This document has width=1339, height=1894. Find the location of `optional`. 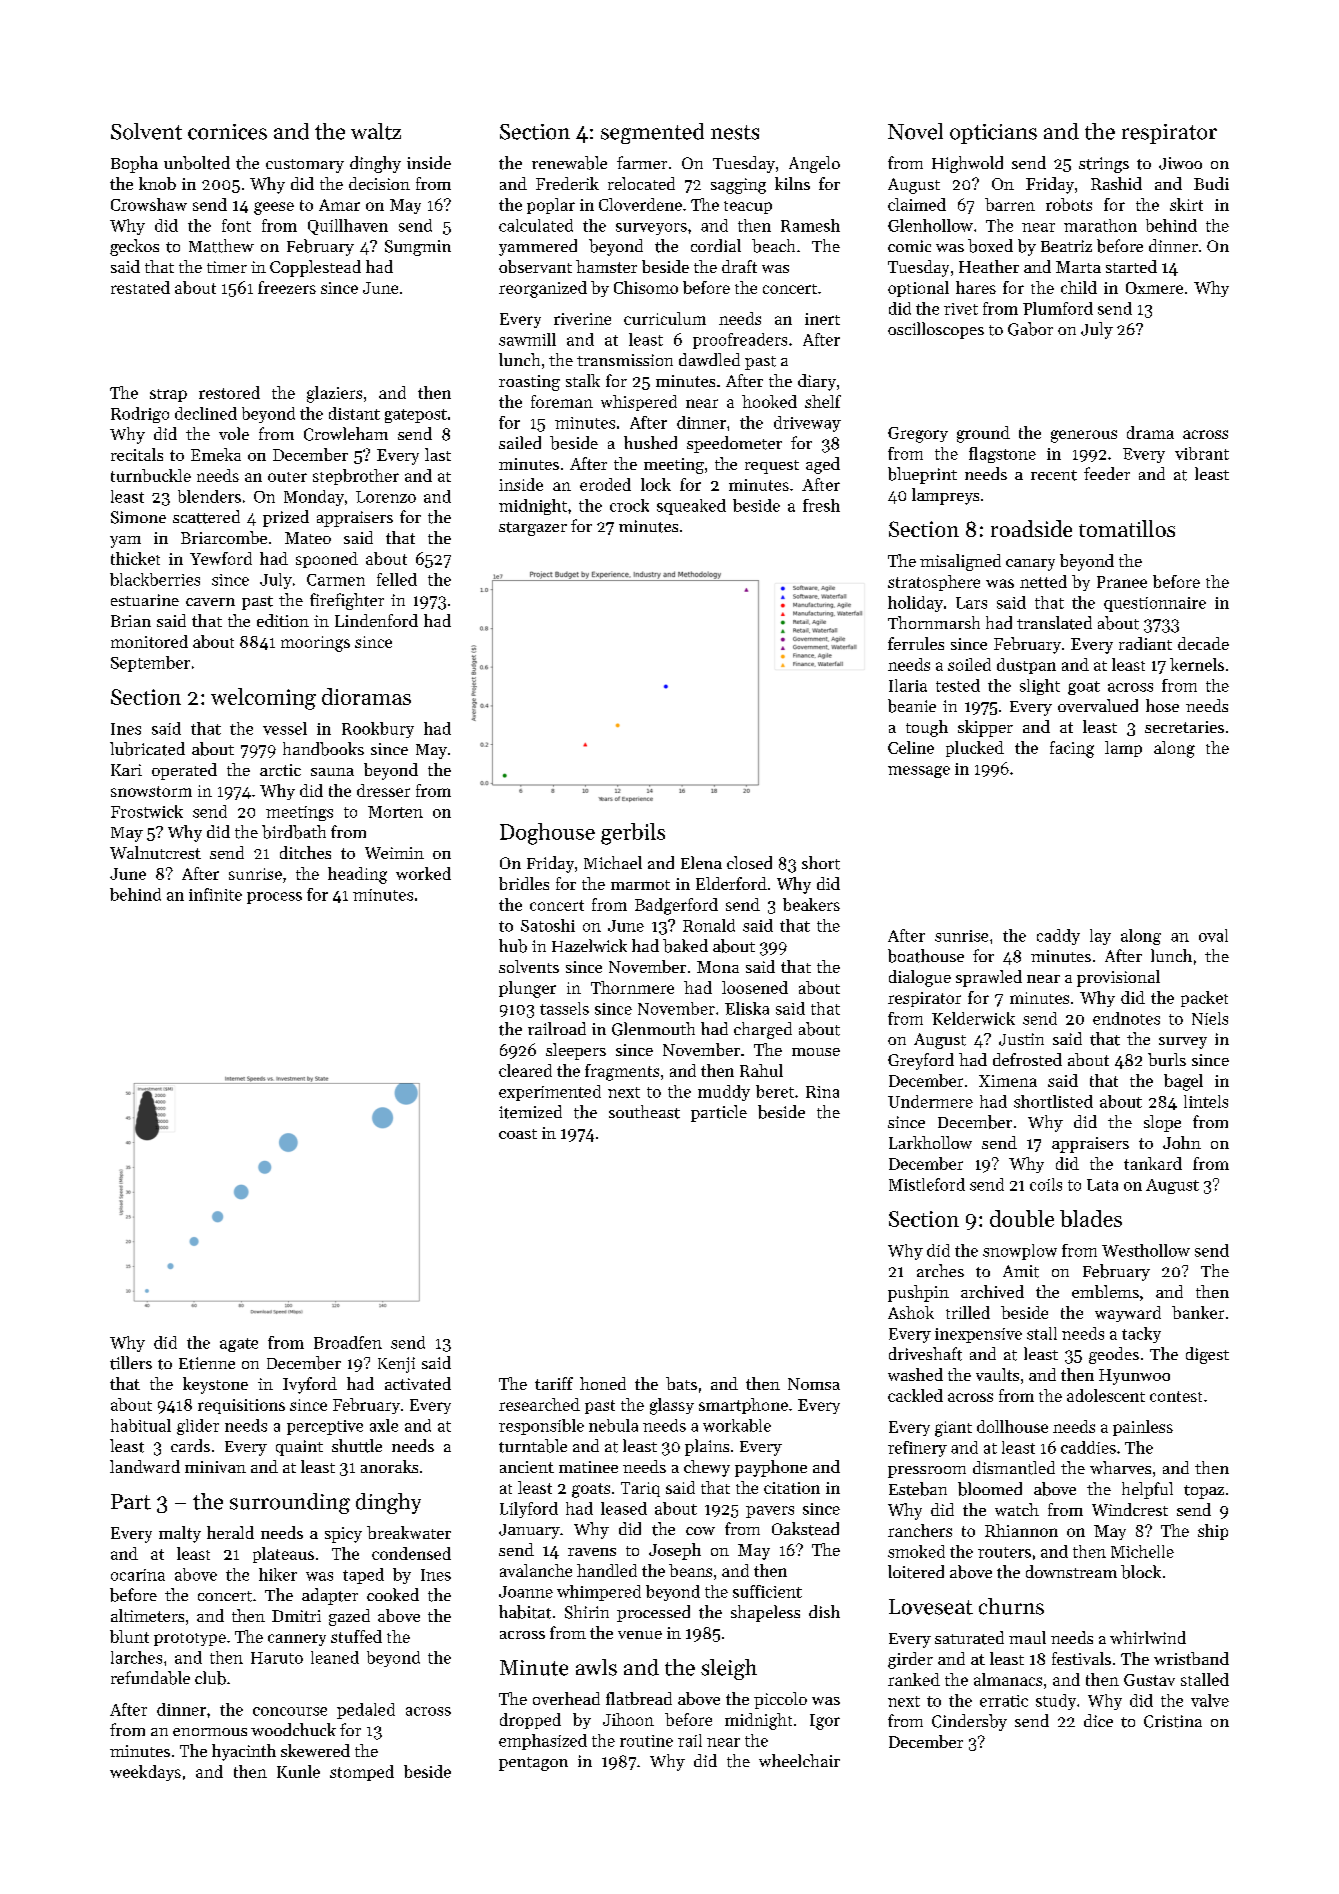

optional is located at coordinates (918, 289).
